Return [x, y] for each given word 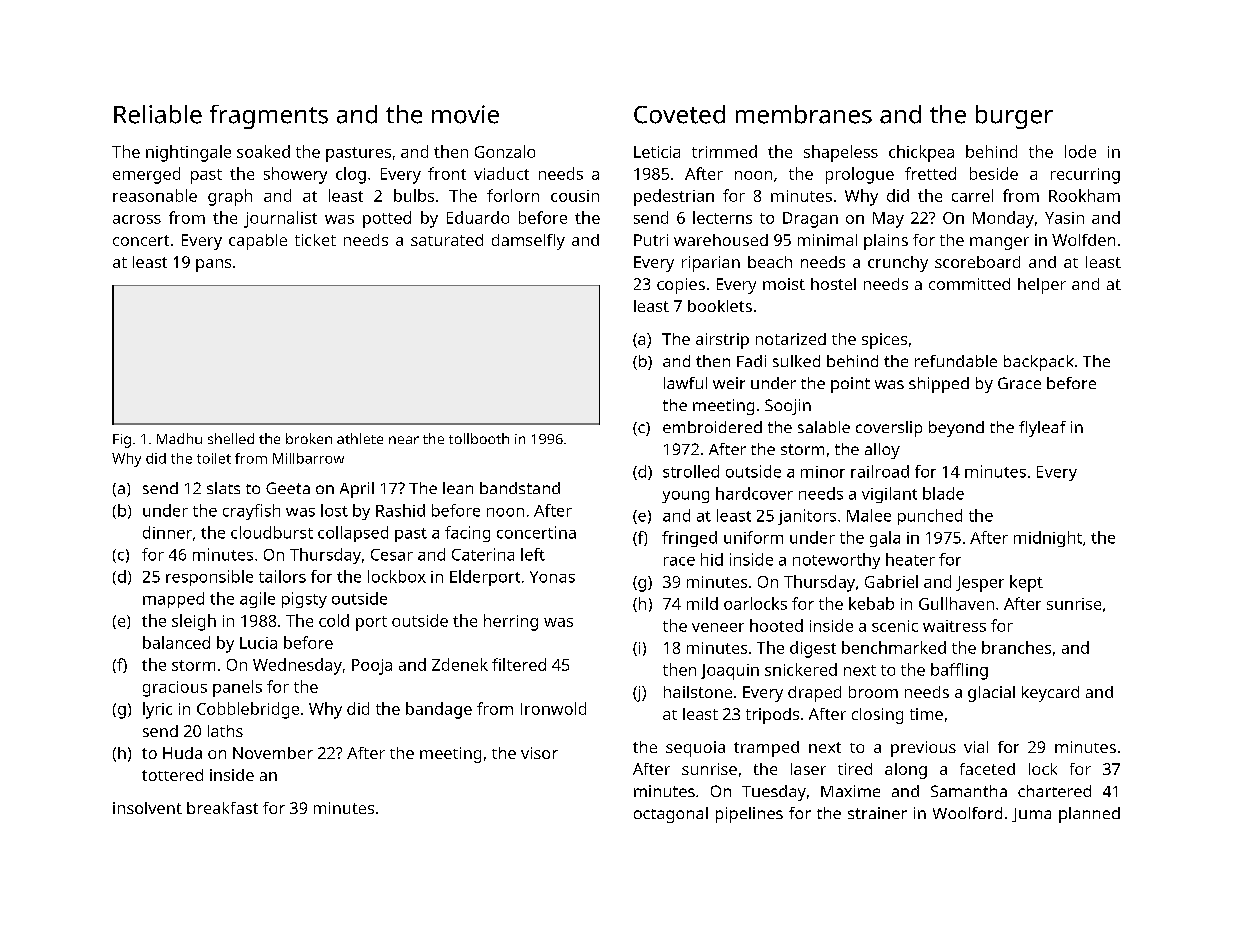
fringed [689, 539]
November [273, 753]
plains [886, 242]
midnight [1048, 539]
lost [334, 510]
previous [923, 749]
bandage [439, 710]
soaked [263, 151]
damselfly [528, 242]
